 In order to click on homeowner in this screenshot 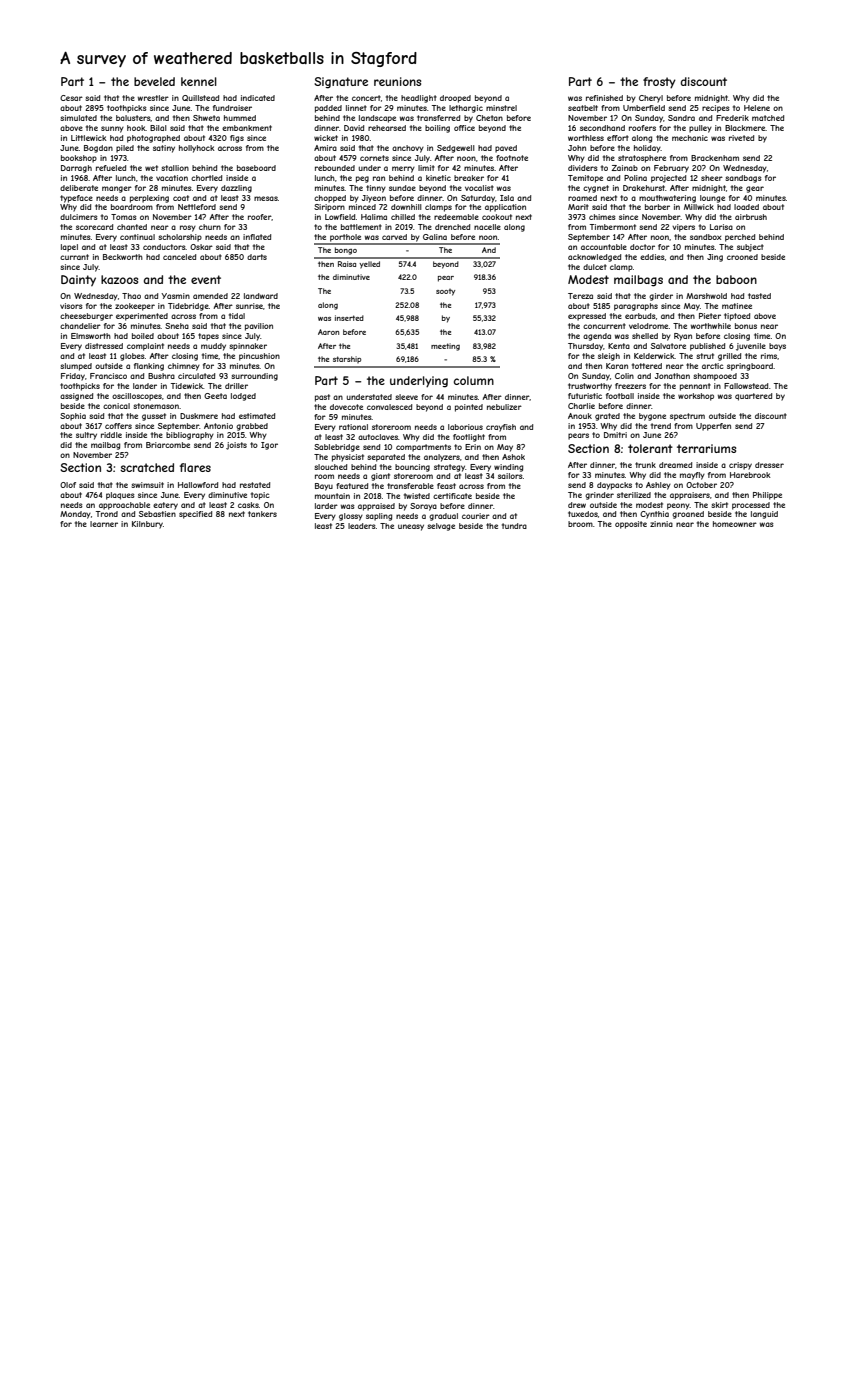, I will do `click(735, 524)`.
